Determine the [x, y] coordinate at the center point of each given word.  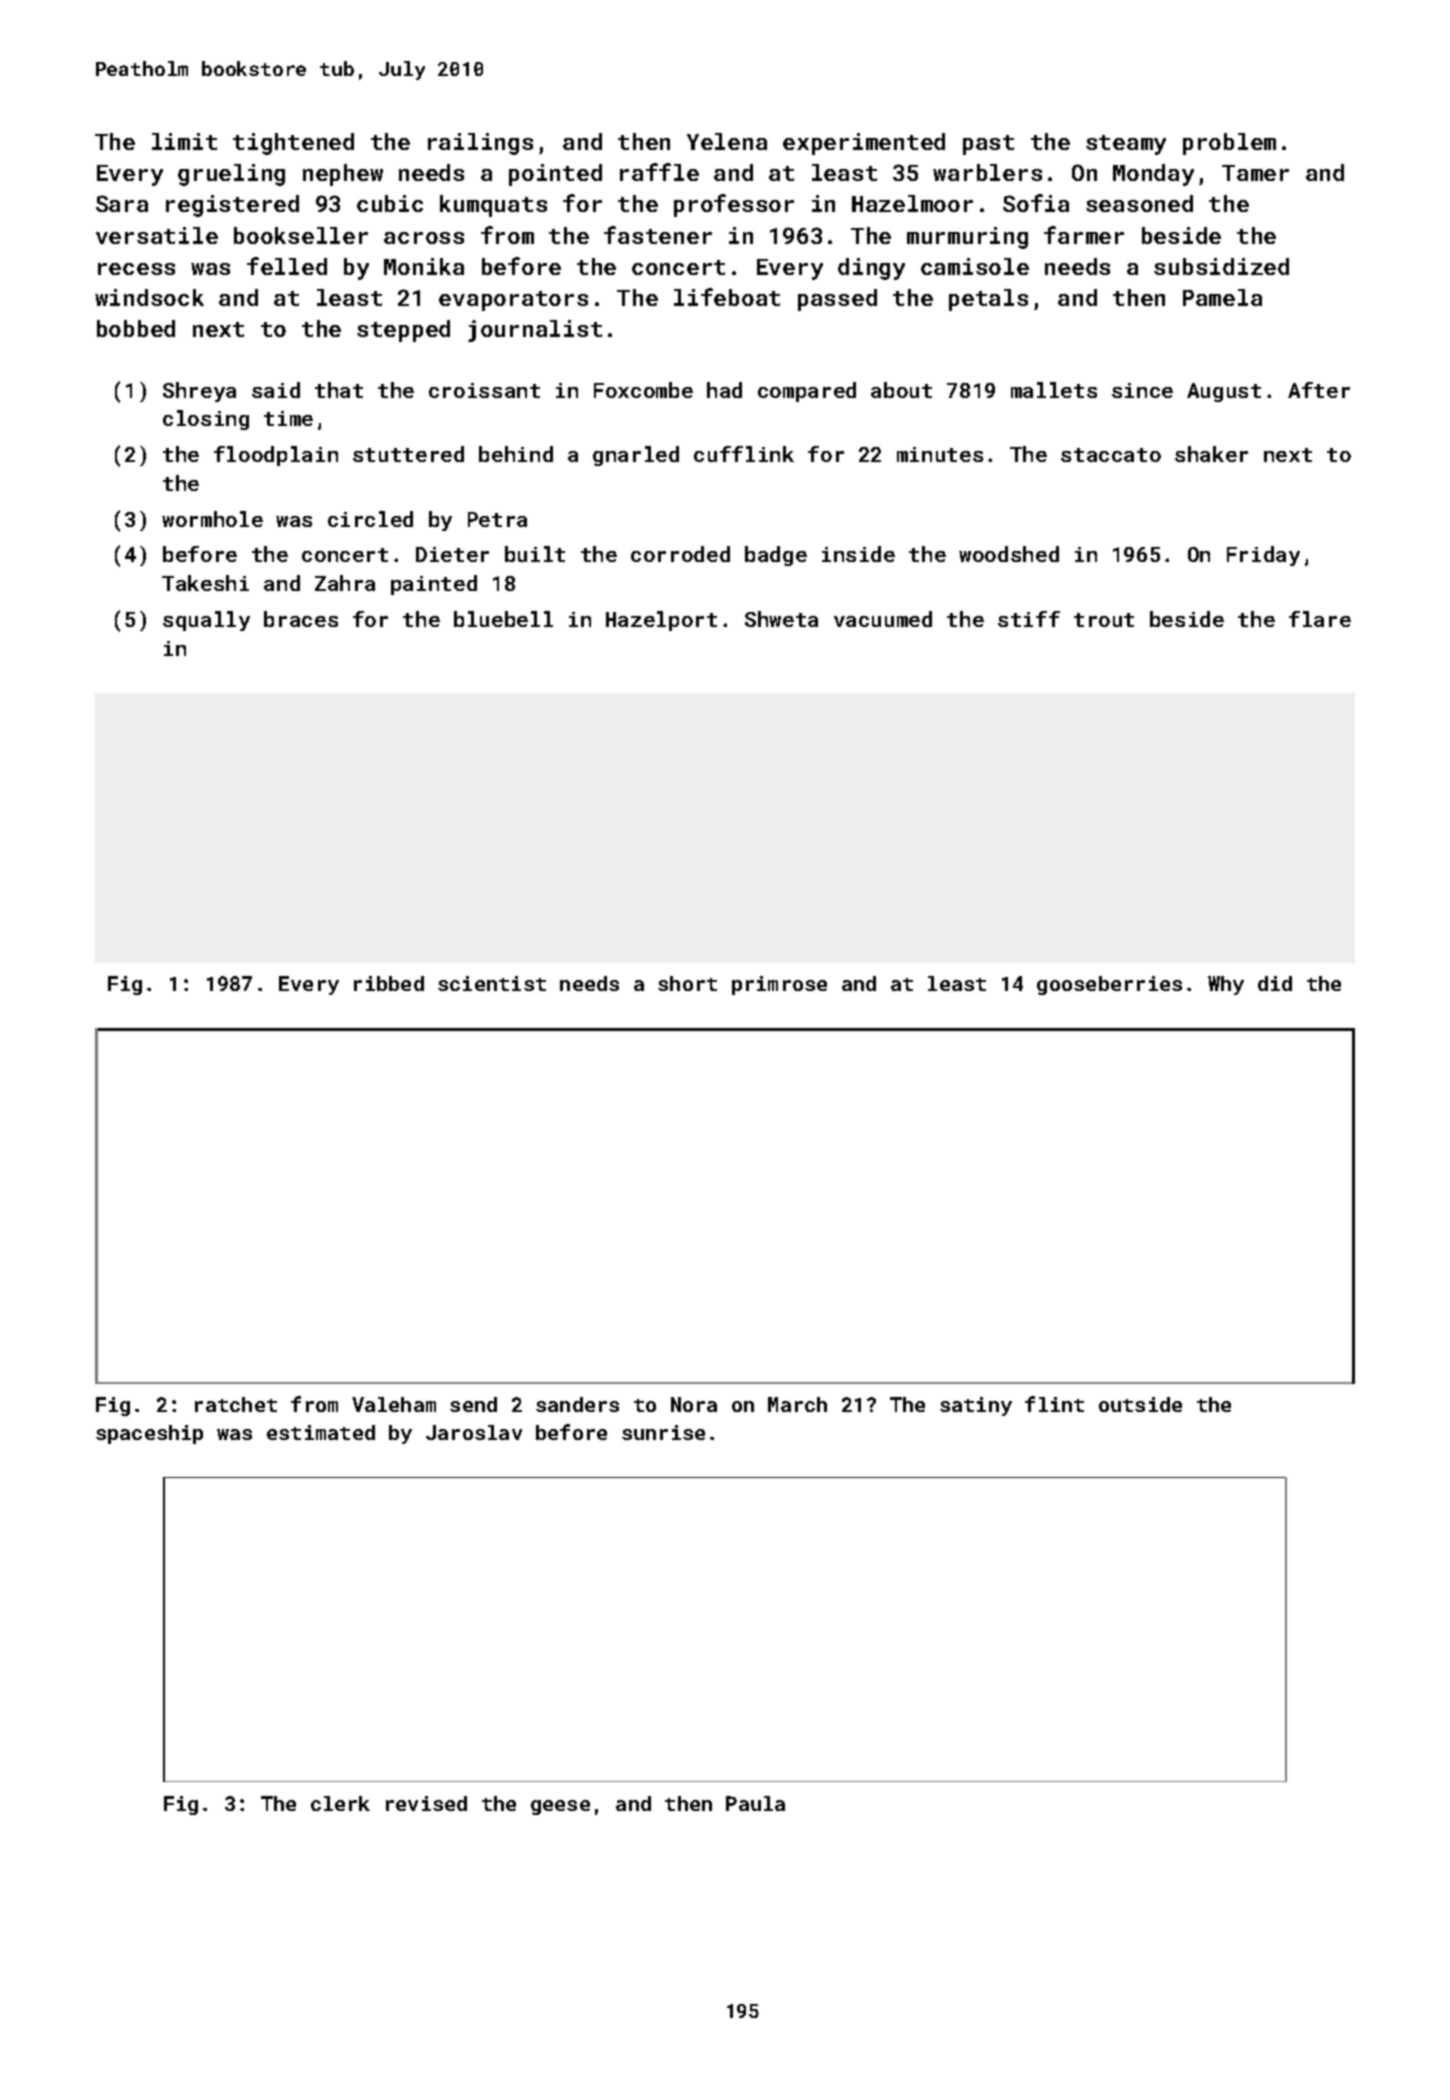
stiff [1029, 619]
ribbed [389, 983]
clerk [340, 1803]
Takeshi [205, 583]
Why [1226, 985]
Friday [1263, 556]
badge [776, 556]
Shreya [199, 392]
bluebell [503, 619]
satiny [976, 1406]
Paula [755, 1803]
